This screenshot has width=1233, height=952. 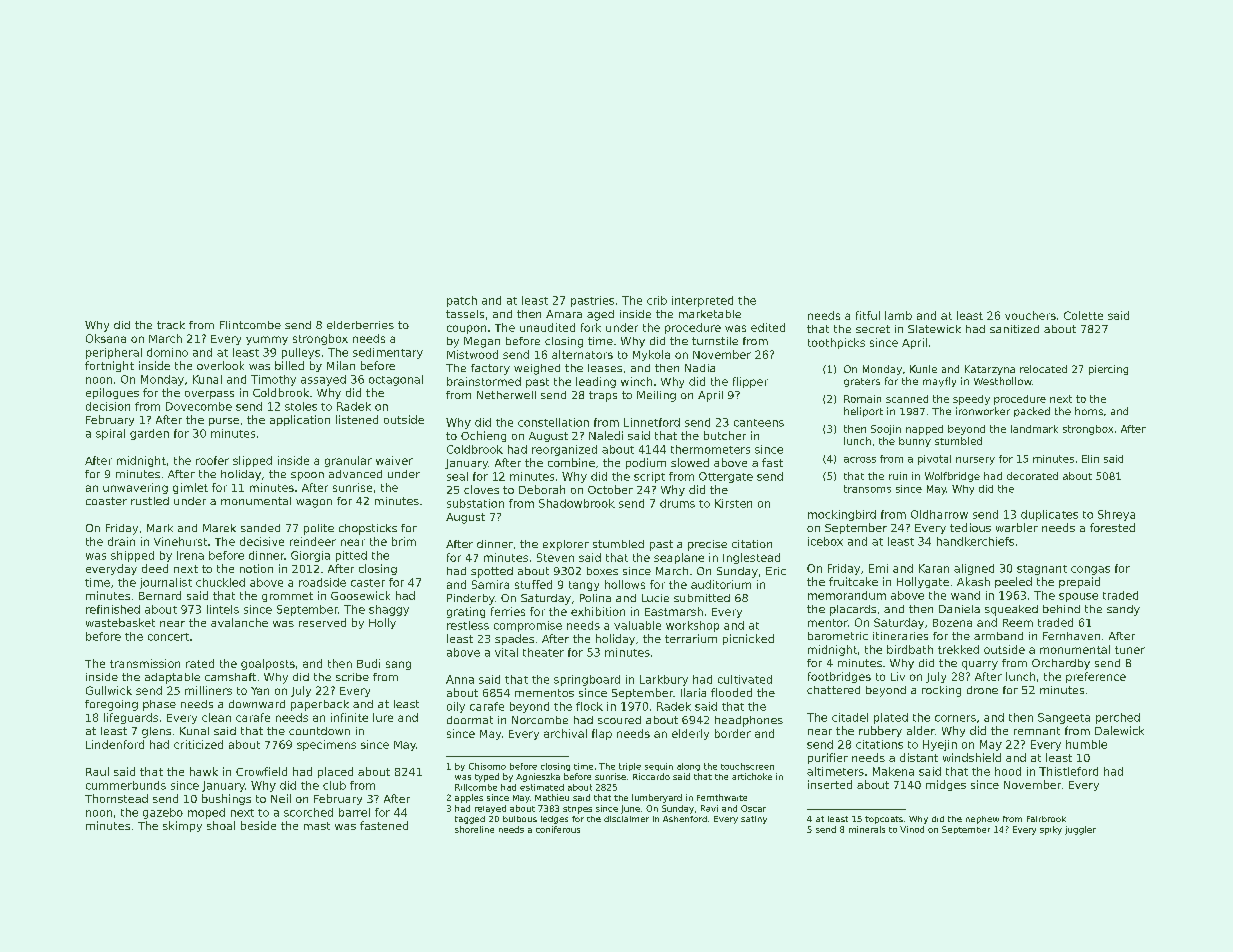 I want to click on patch, so click(x=462, y=301).
